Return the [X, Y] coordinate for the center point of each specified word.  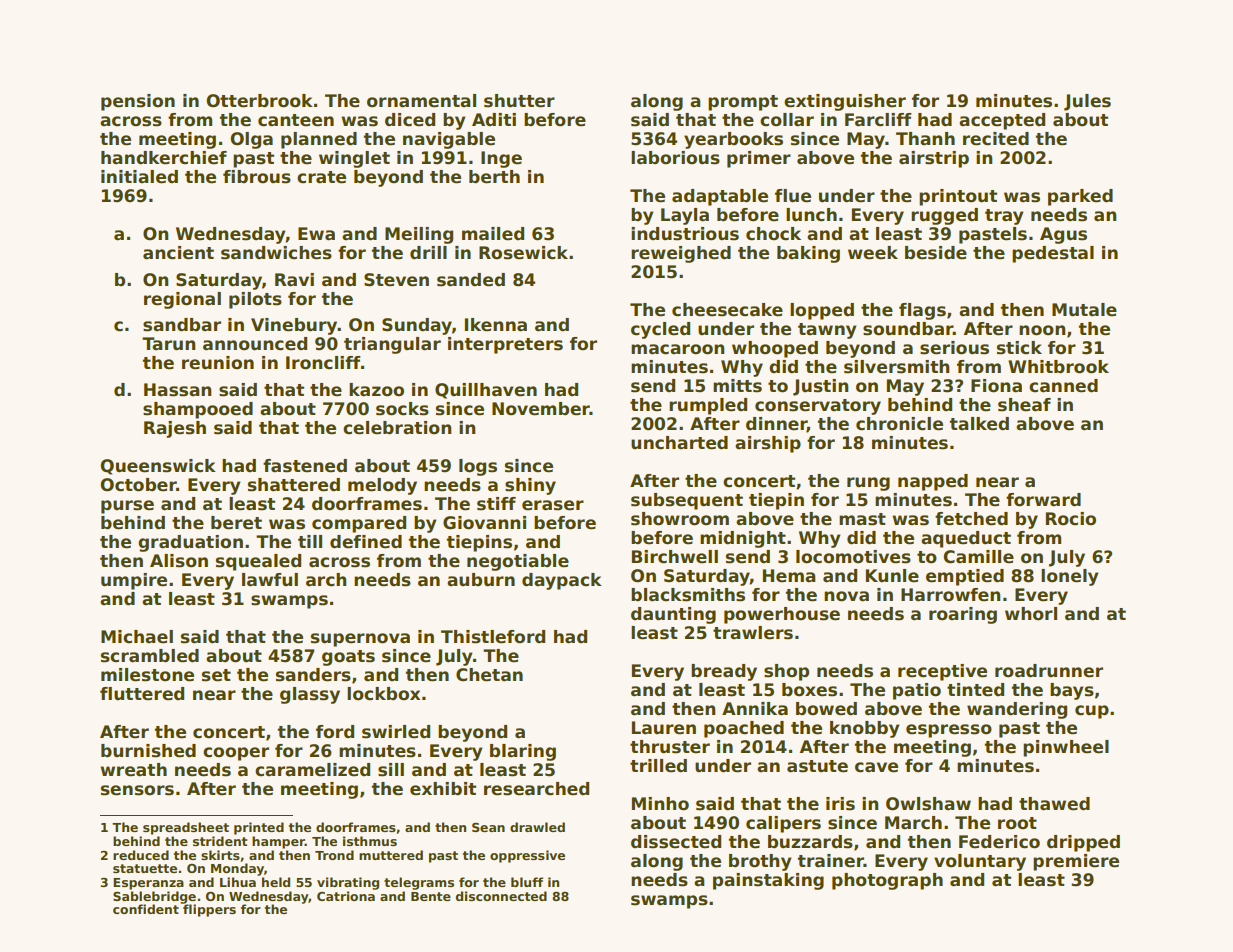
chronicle [899, 424]
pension [138, 102]
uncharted [679, 443]
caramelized [312, 770]
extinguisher [845, 102]
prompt [743, 103]
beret [236, 523]
